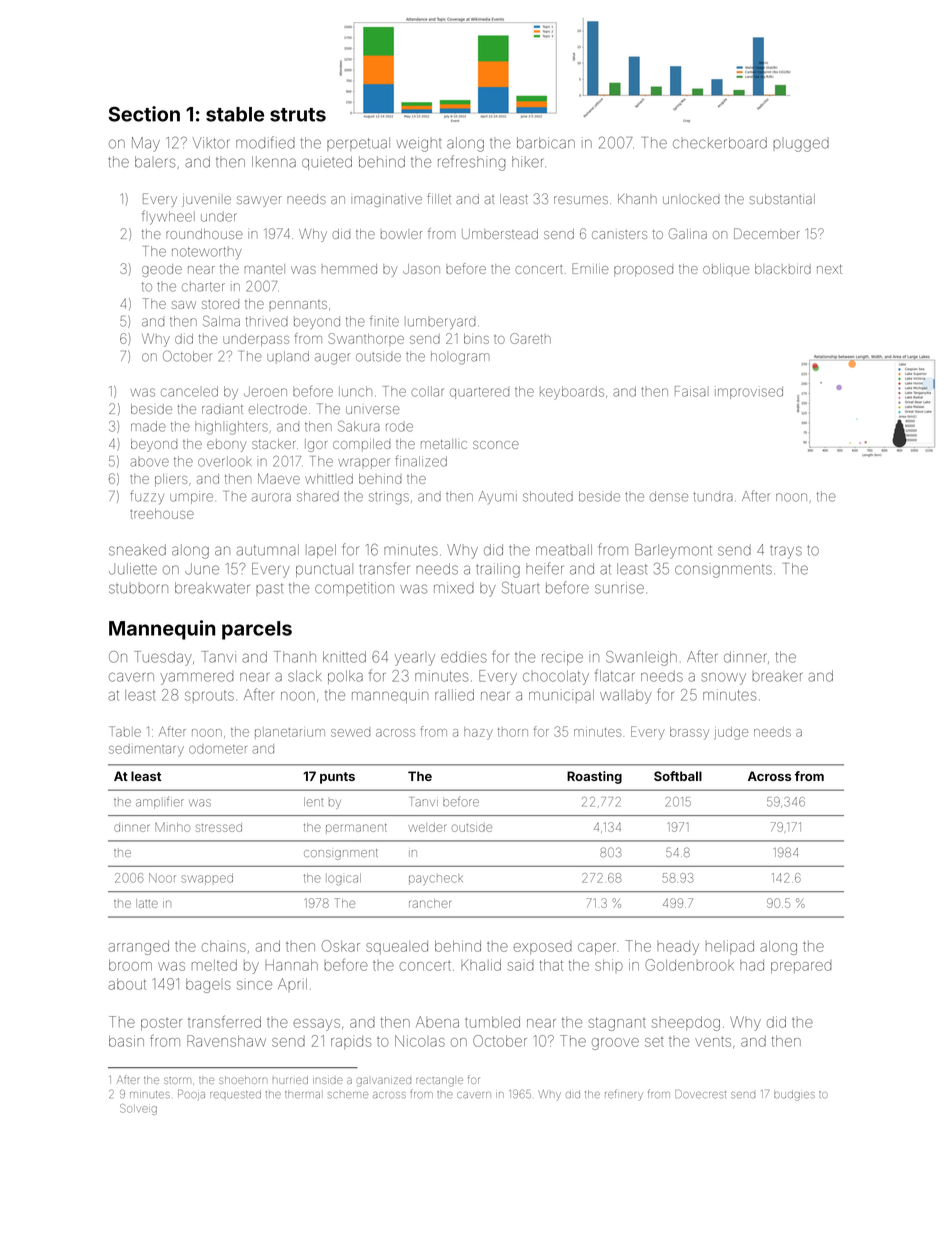 The height and width of the document is (1233, 952). What do you see at coordinates (138, 1109) in the document?
I see `Solveig` at bounding box center [138, 1109].
